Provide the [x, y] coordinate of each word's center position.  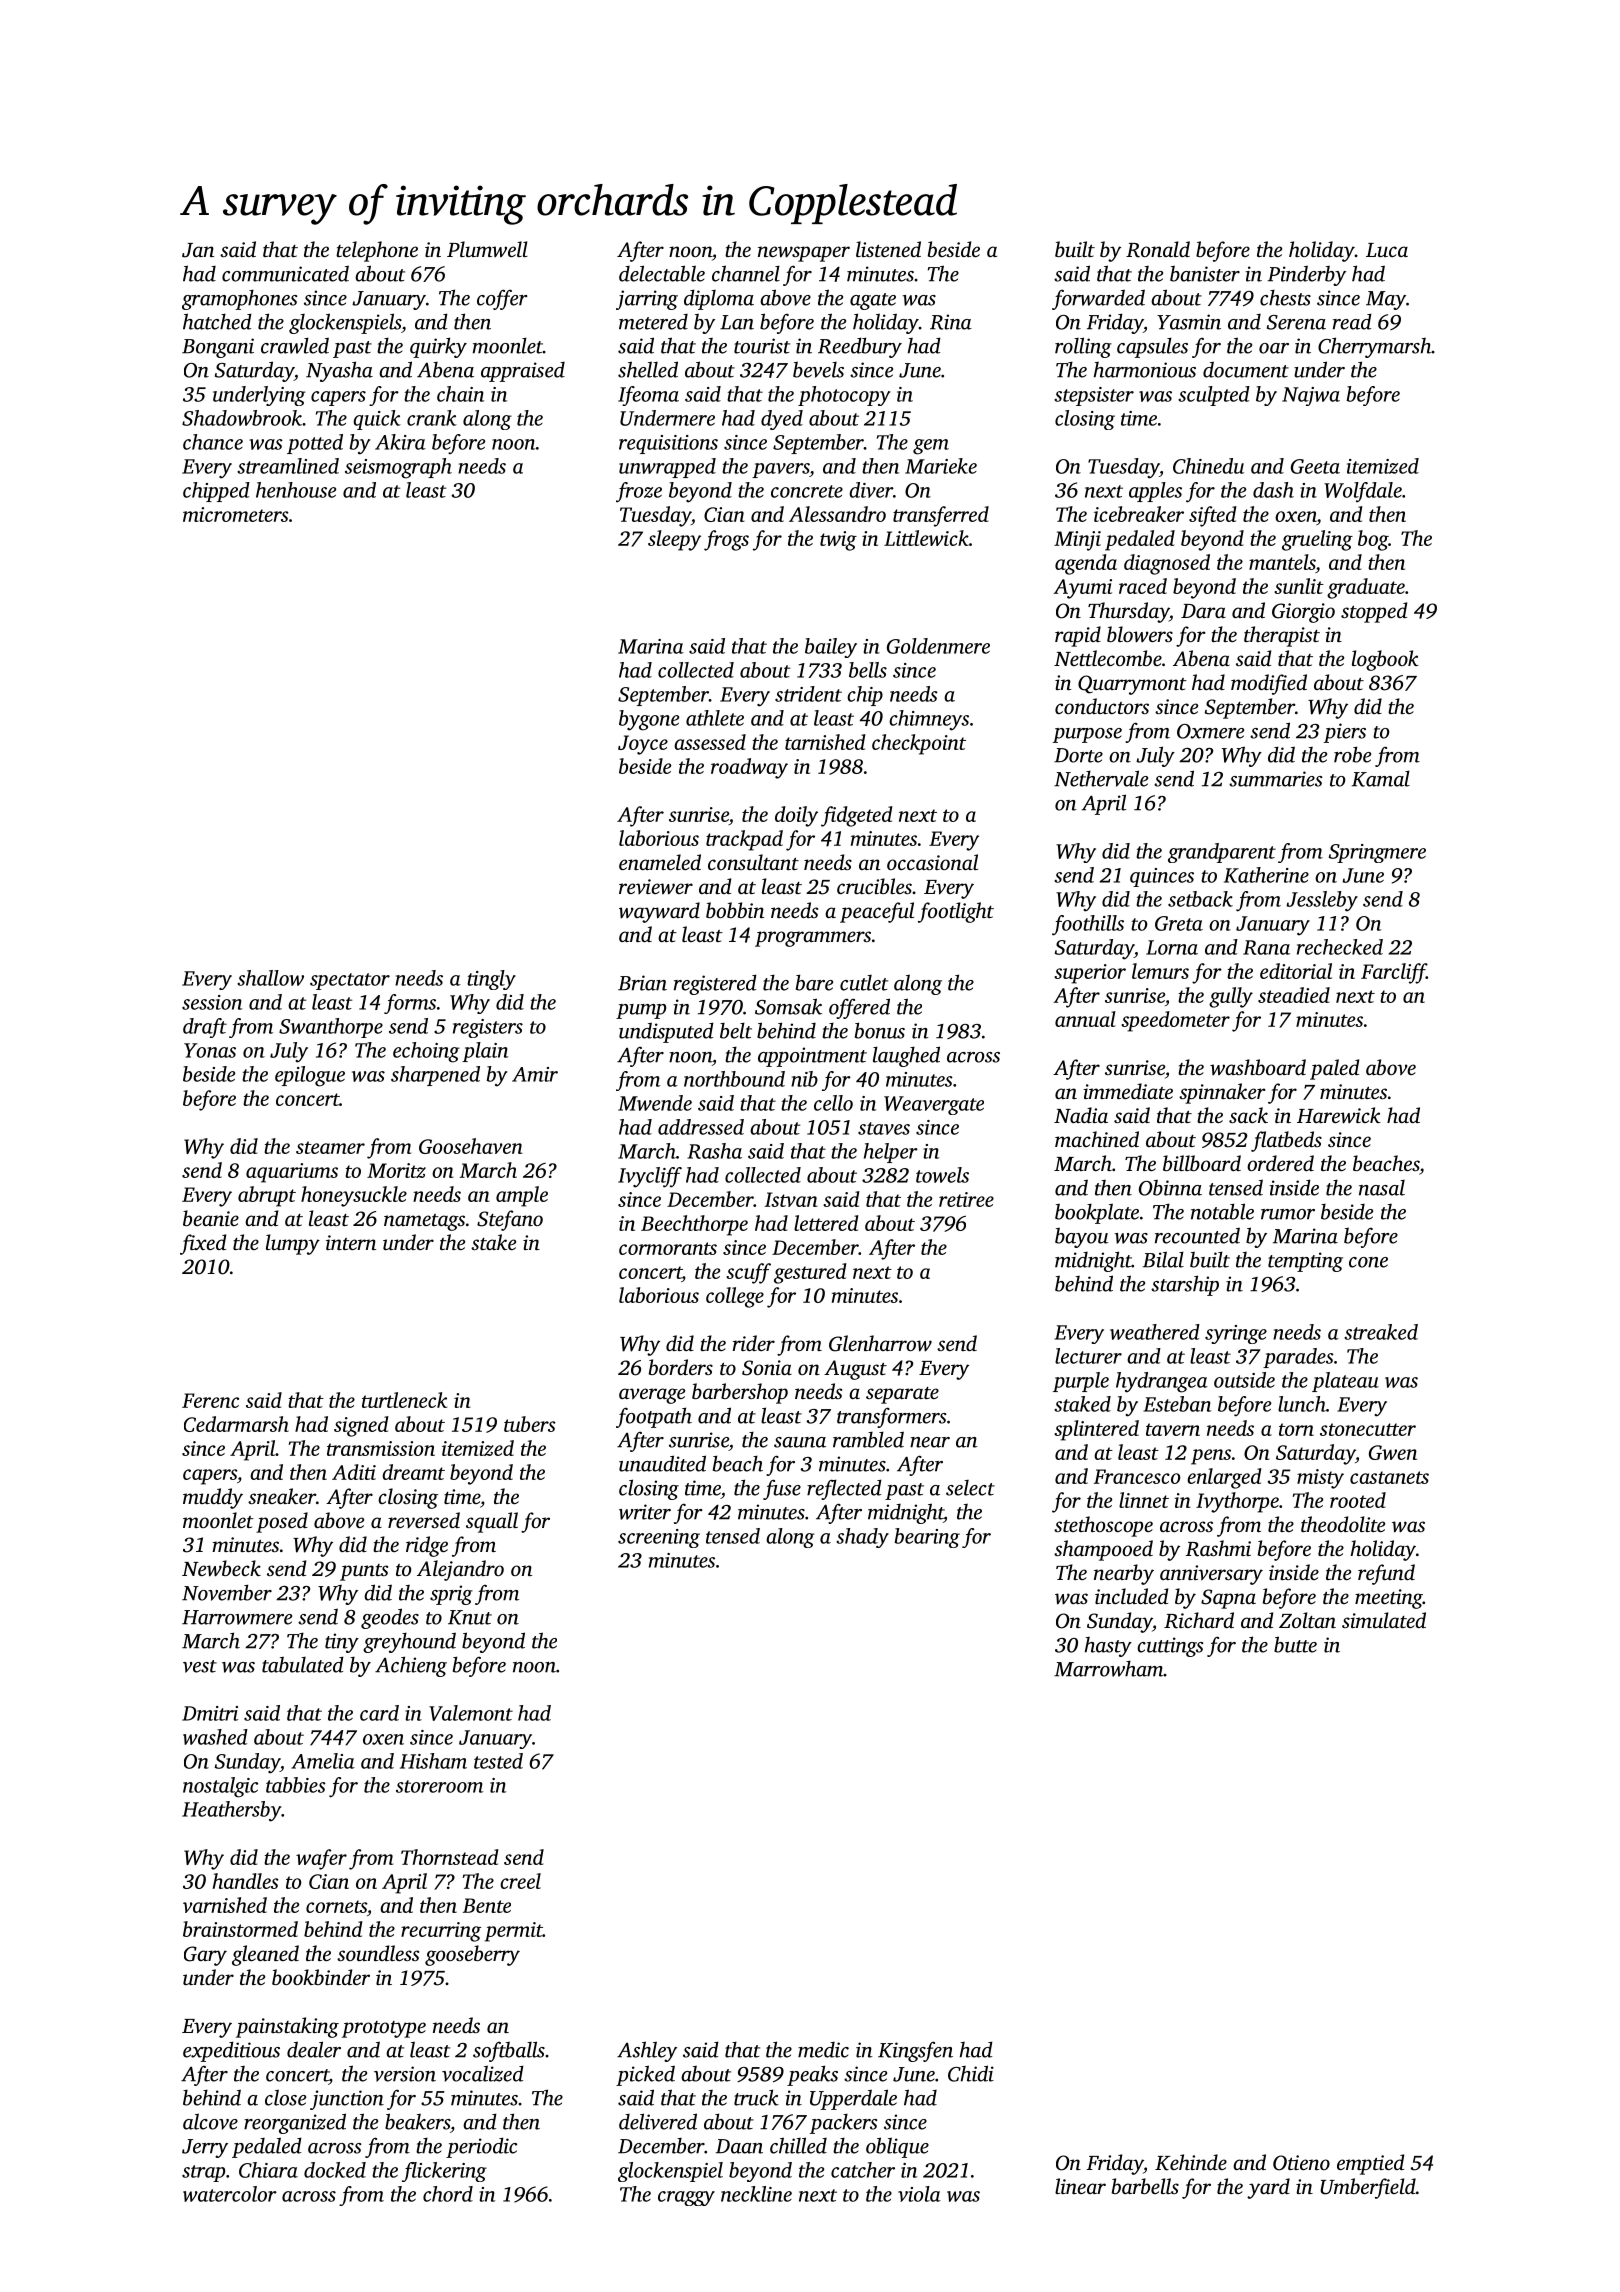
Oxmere [1210, 731]
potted [315, 444]
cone [1368, 1262]
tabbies [296, 1785]
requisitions [668, 444]
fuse [782, 1489]
